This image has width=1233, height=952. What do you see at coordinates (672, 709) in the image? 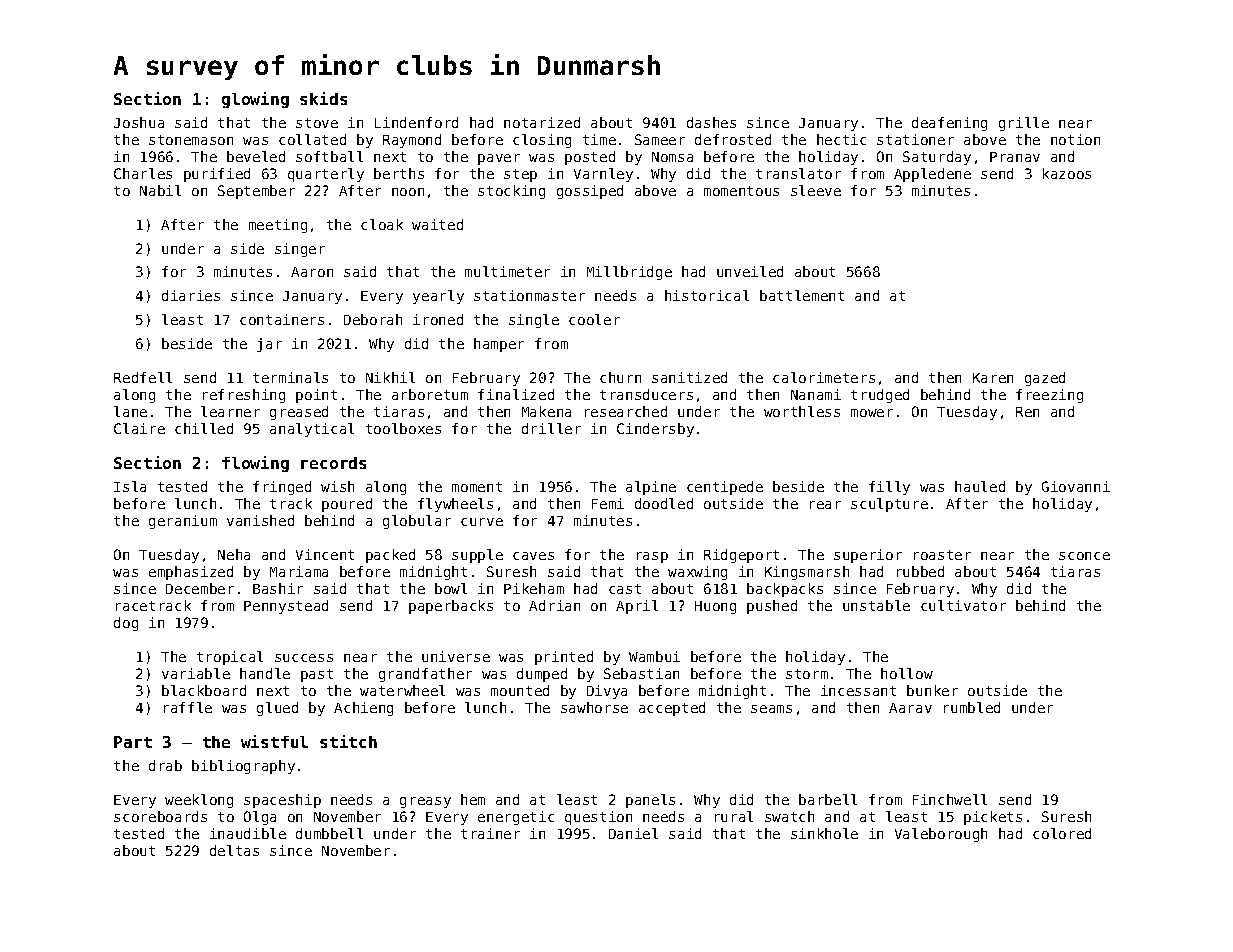
I see `accepted` at bounding box center [672, 709].
